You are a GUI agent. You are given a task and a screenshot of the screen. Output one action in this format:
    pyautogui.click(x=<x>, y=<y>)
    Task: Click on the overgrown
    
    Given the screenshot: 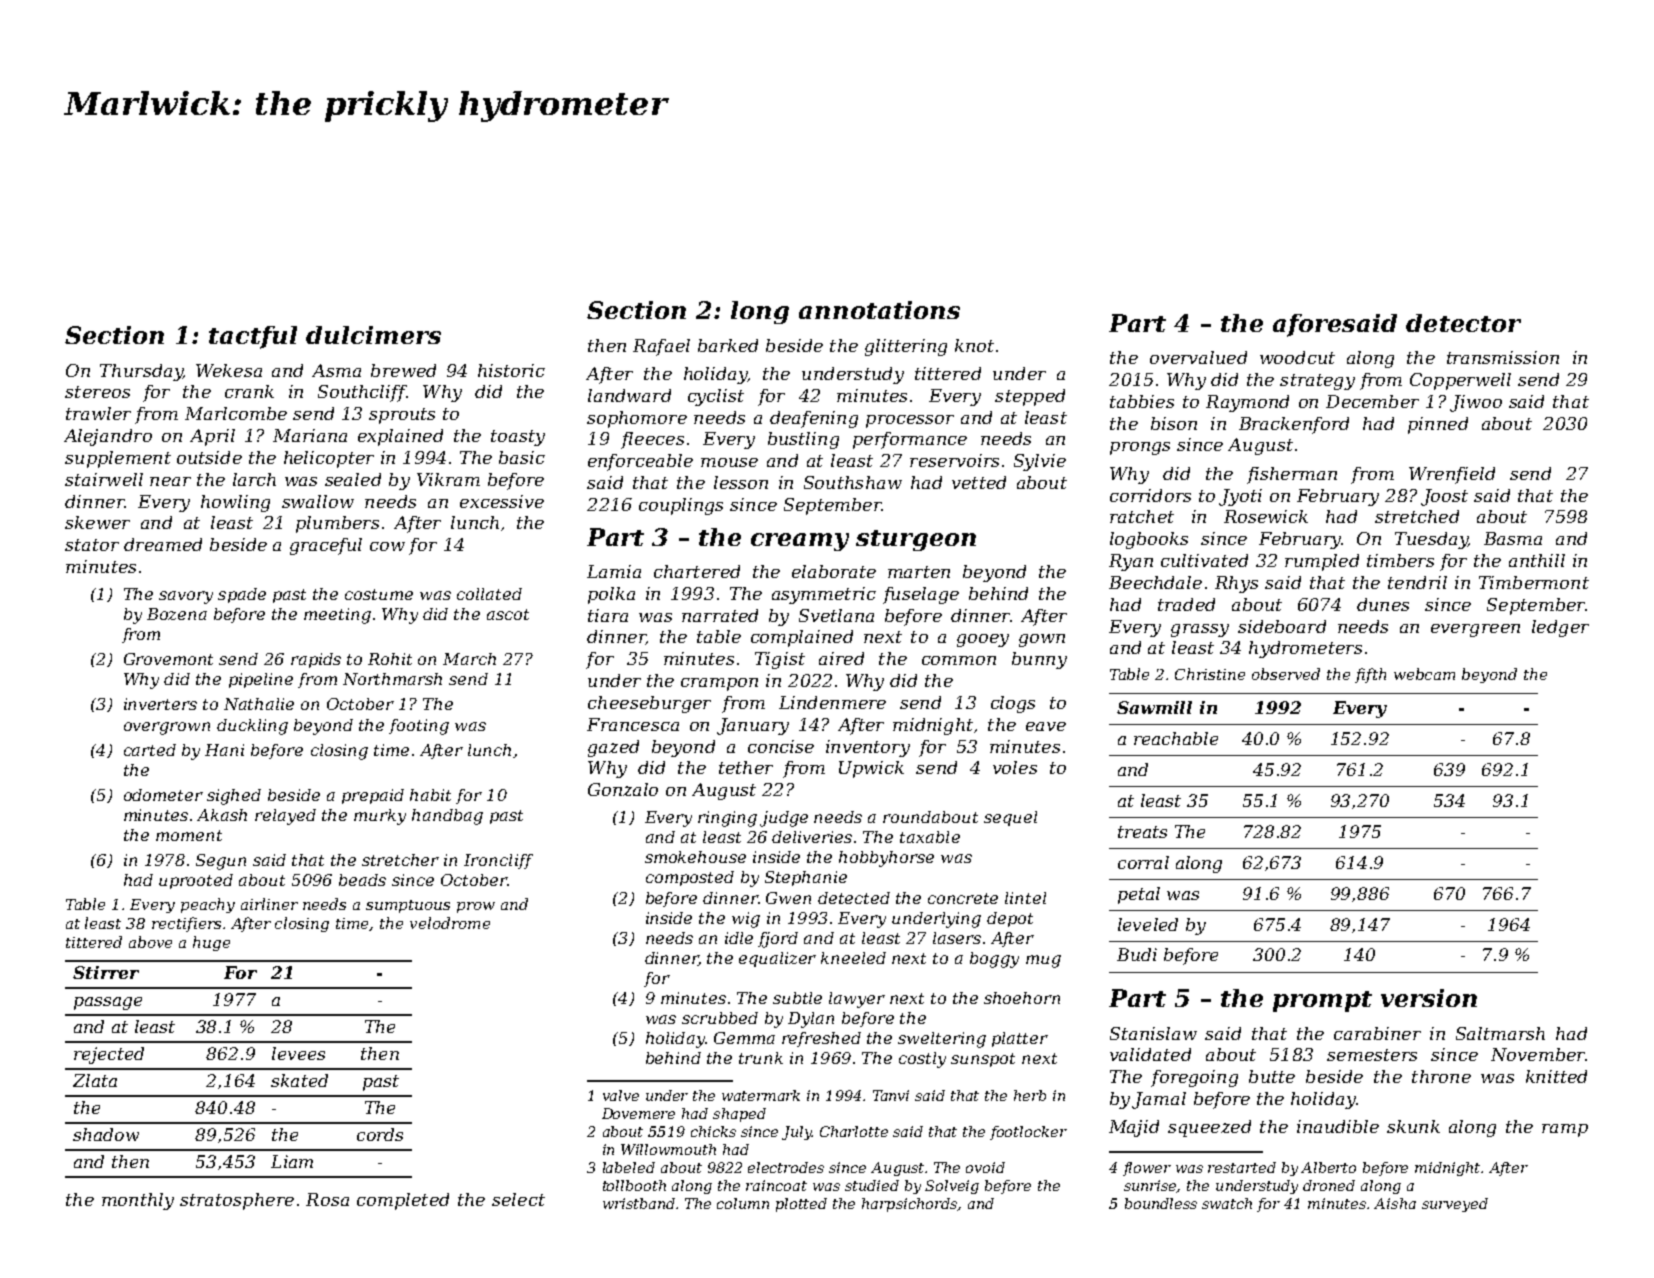 What is the action you would take?
    pyautogui.click(x=167, y=728)
